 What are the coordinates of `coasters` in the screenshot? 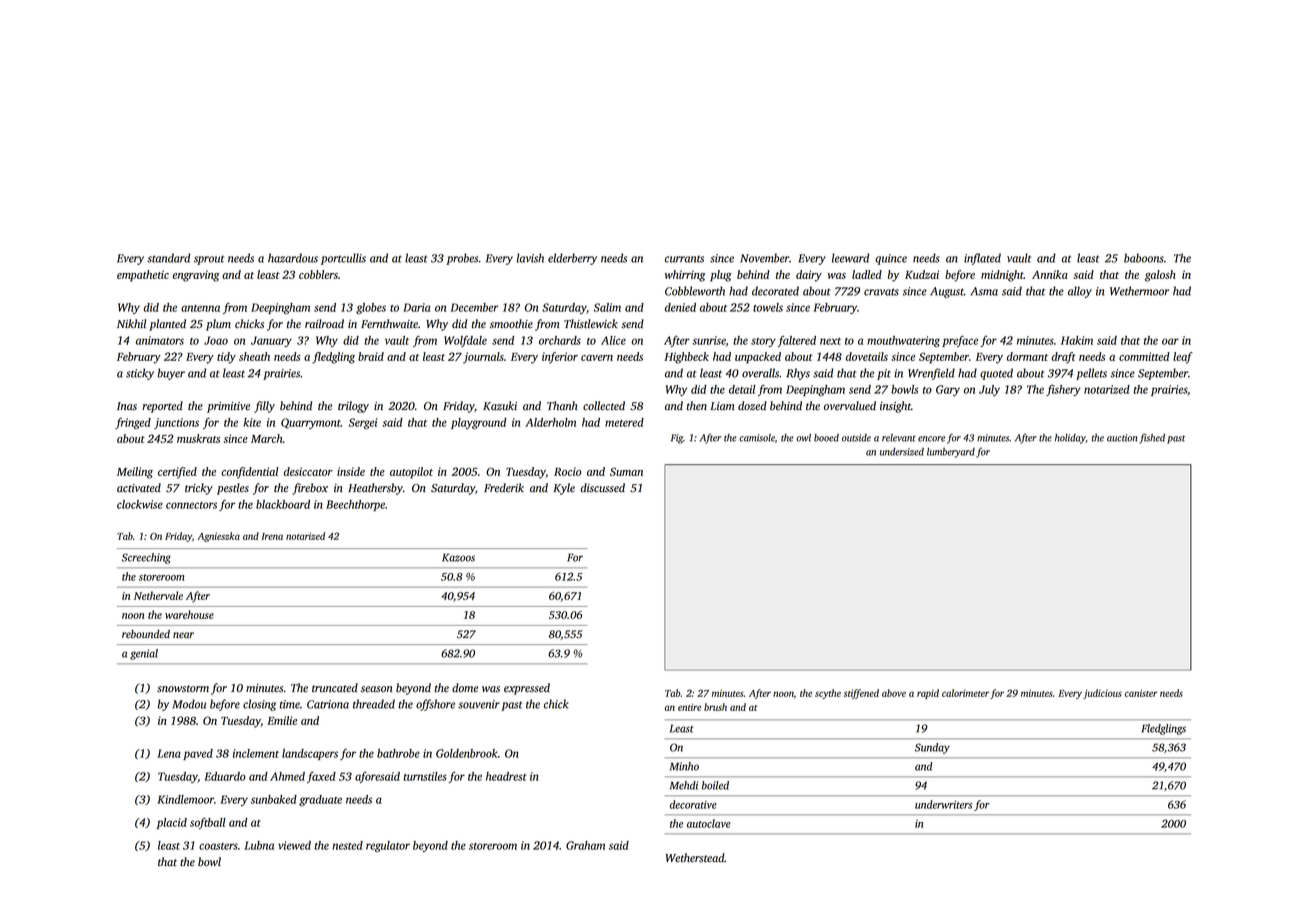 It's located at (218, 846).
